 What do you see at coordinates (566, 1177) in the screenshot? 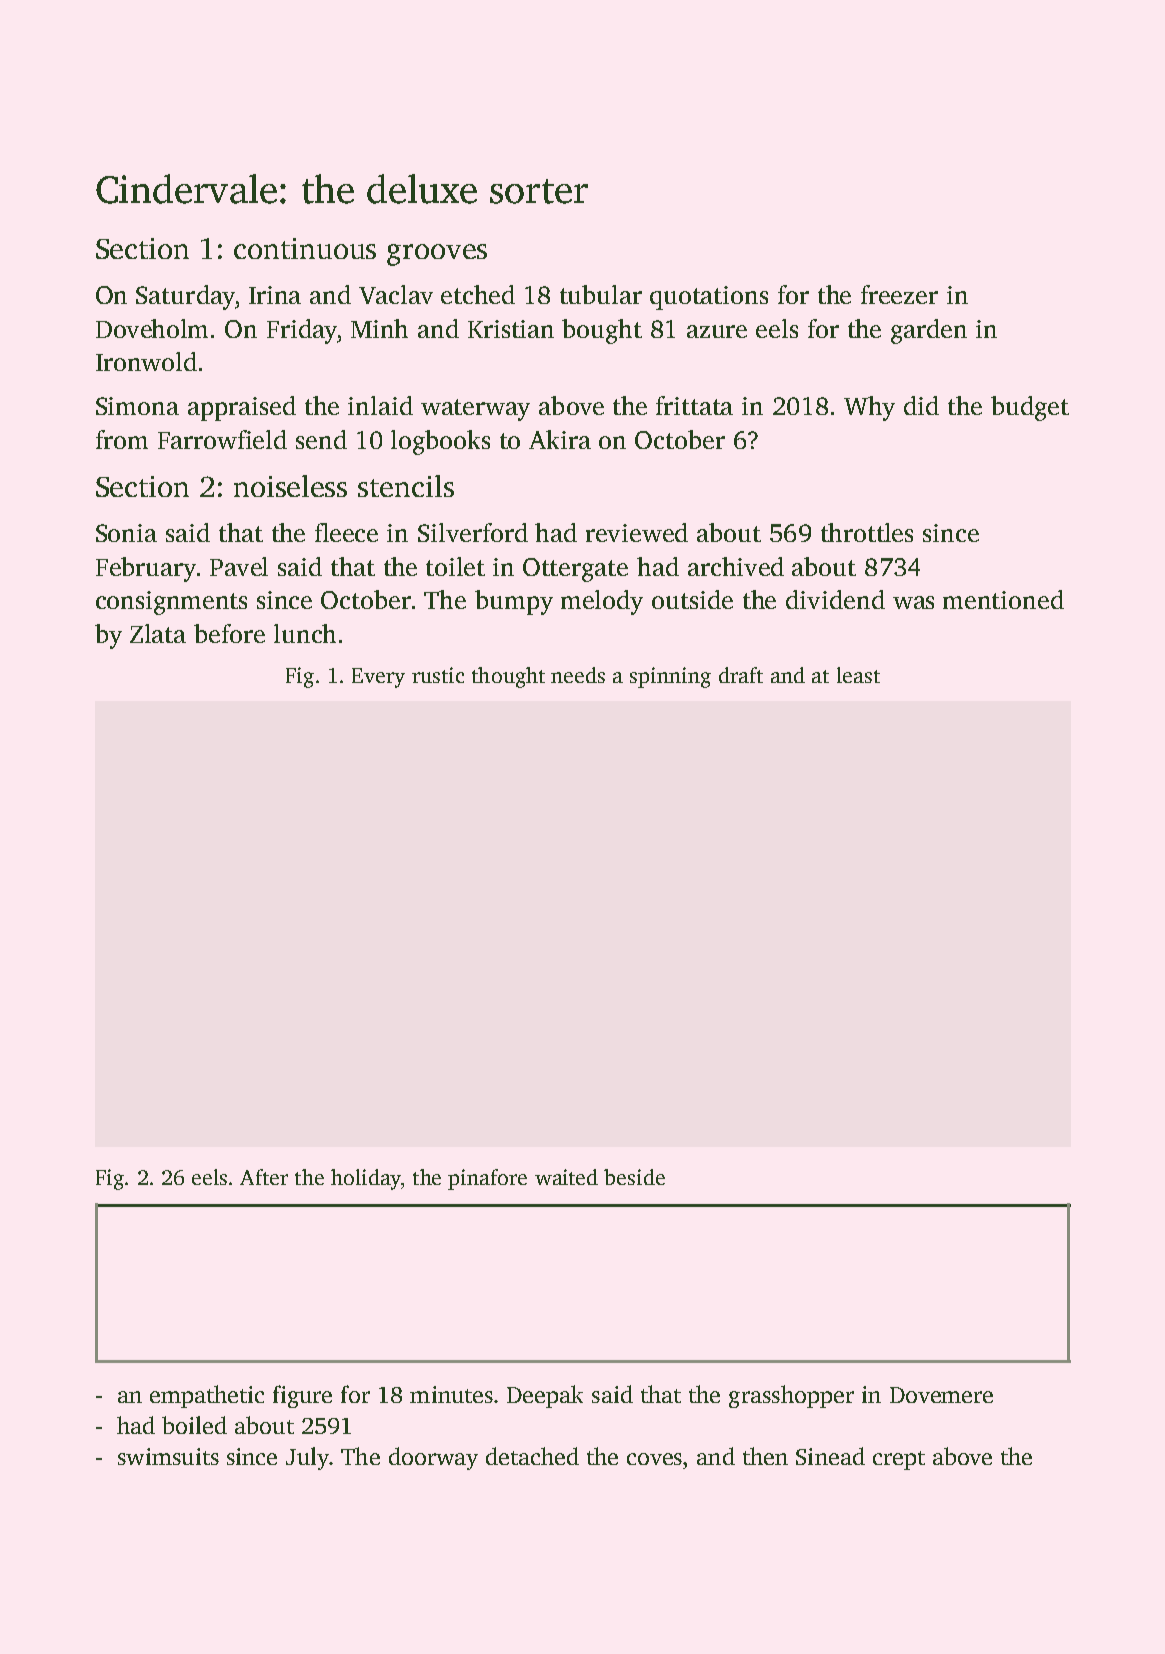
I see `waited` at bounding box center [566, 1177].
